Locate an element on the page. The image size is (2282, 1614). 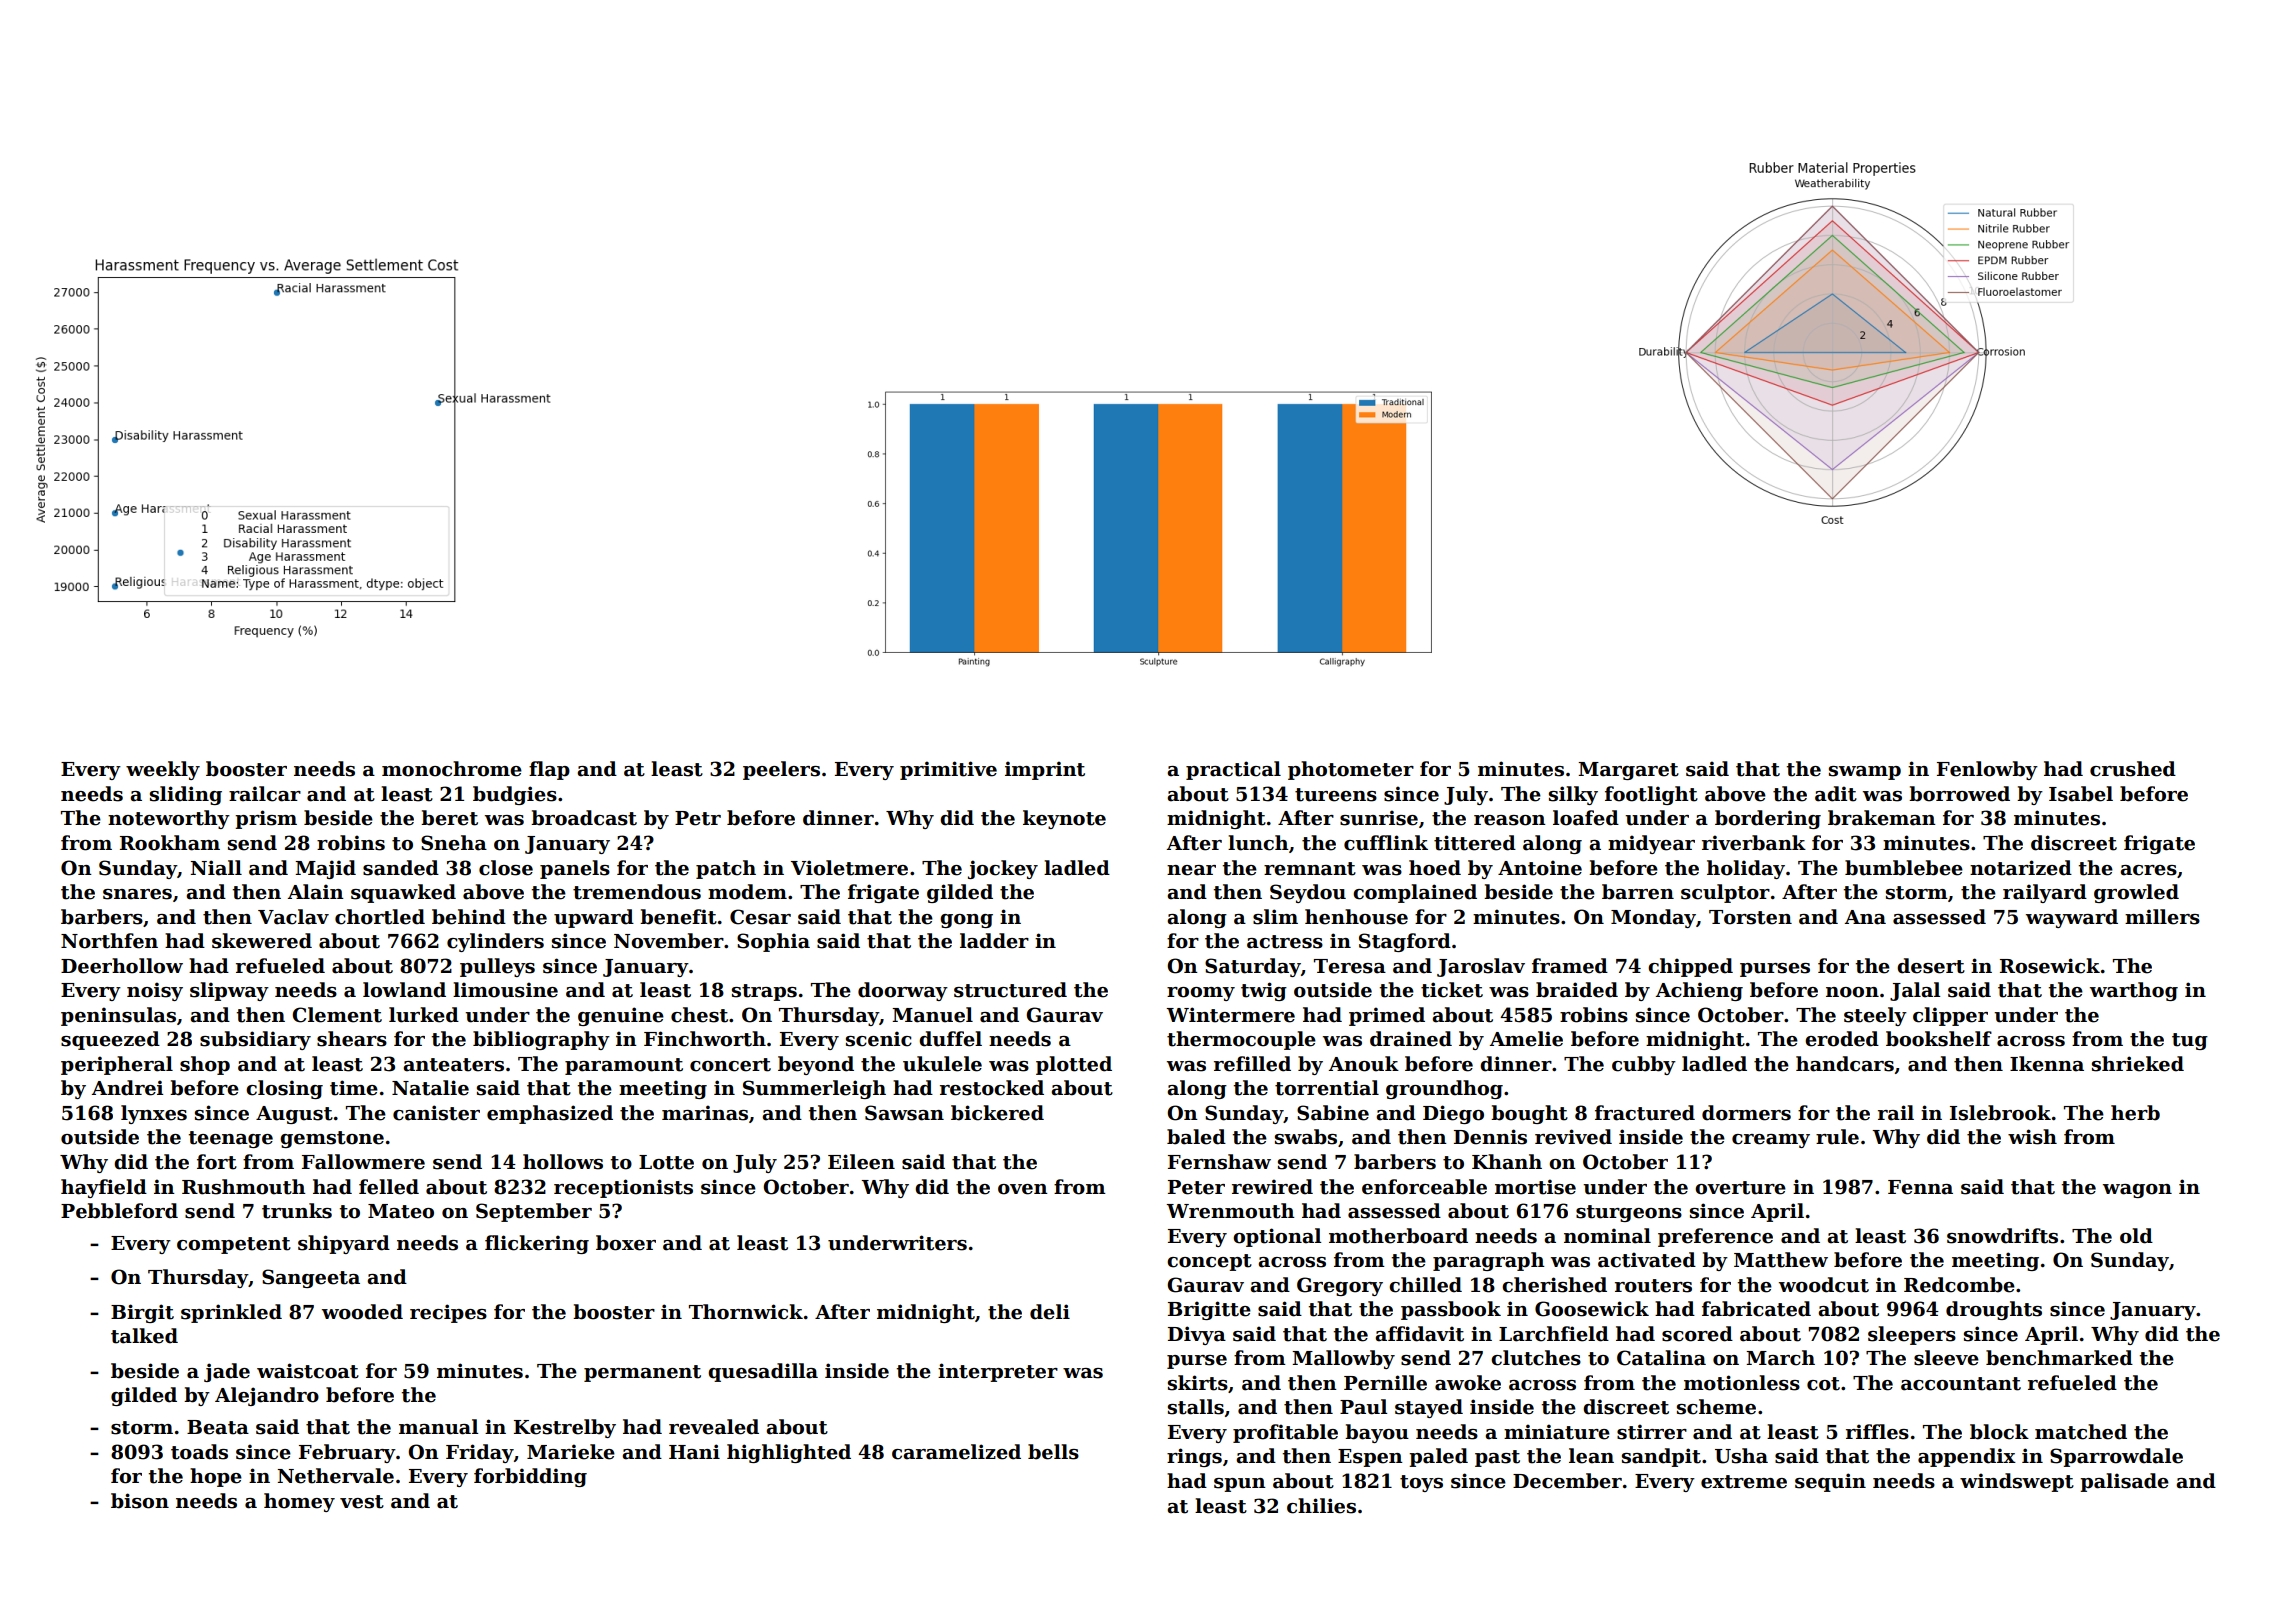
chipped is located at coordinates (1690, 967).
